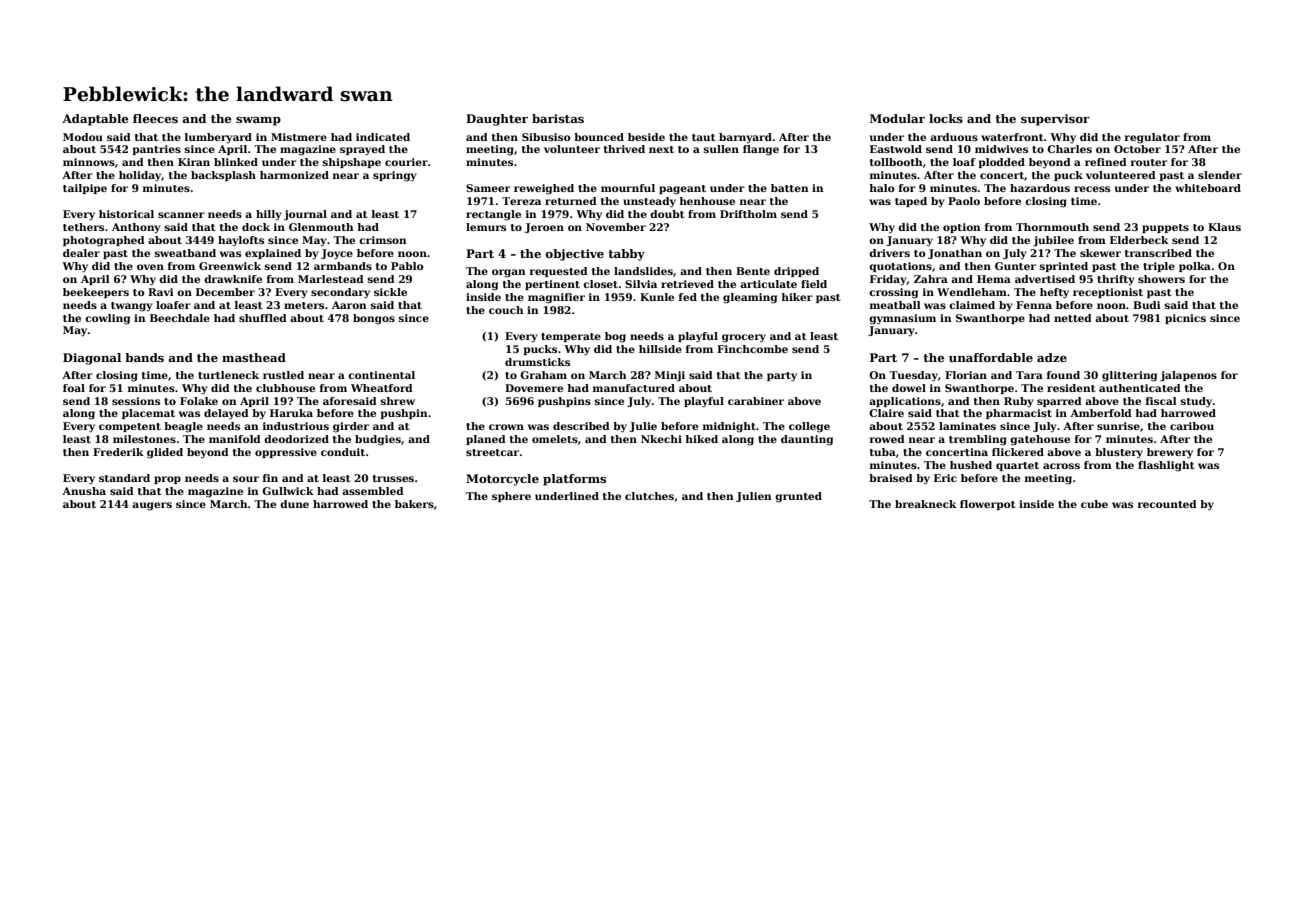 The width and height of the page is (1308, 924). What do you see at coordinates (616, 227) in the page?
I see `November` at bounding box center [616, 227].
